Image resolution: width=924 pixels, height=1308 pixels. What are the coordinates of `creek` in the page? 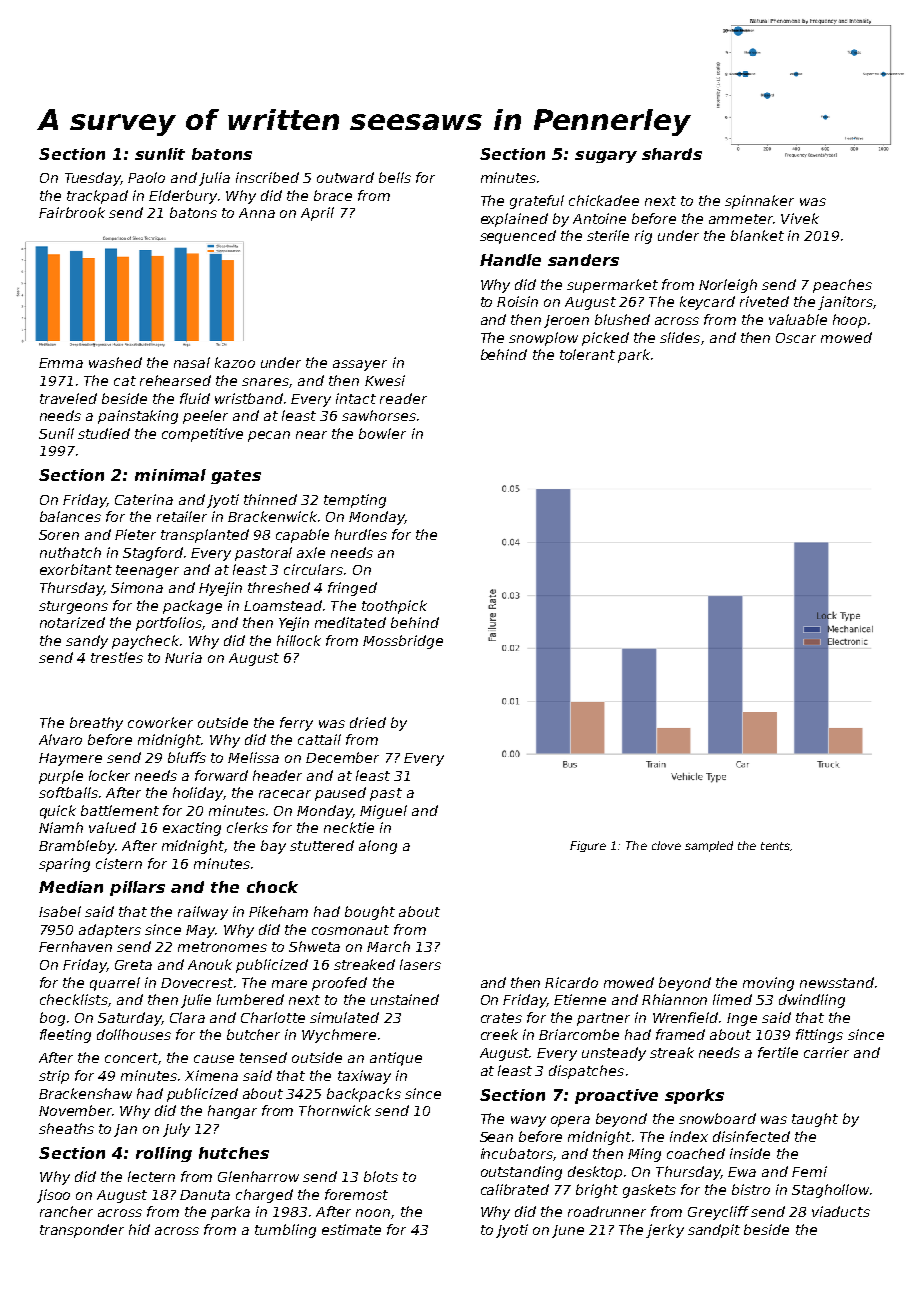 It's located at (499, 1034).
